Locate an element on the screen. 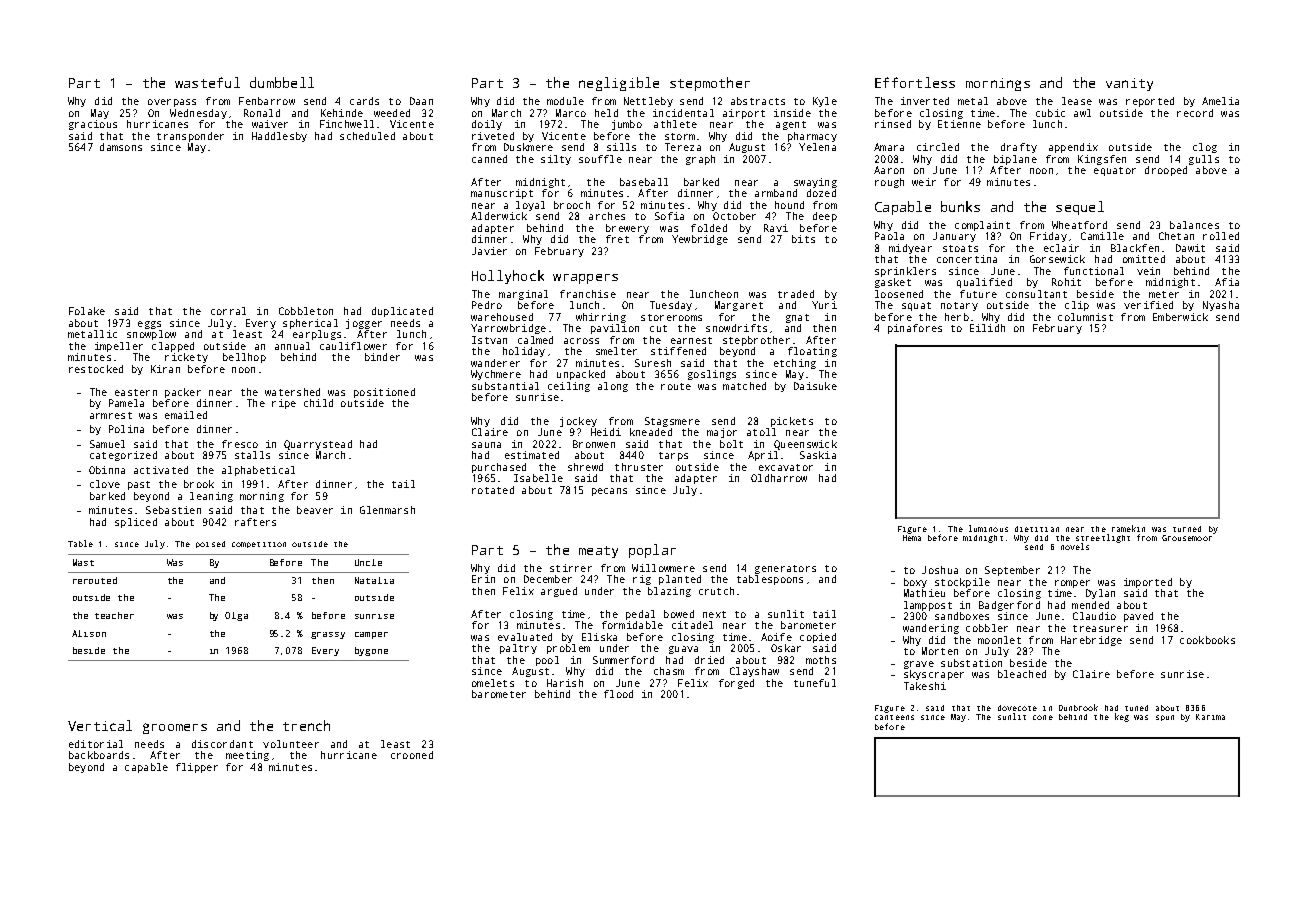 This screenshot has width=1308, height=924. stirrer is located at coordinates (571, 568).
